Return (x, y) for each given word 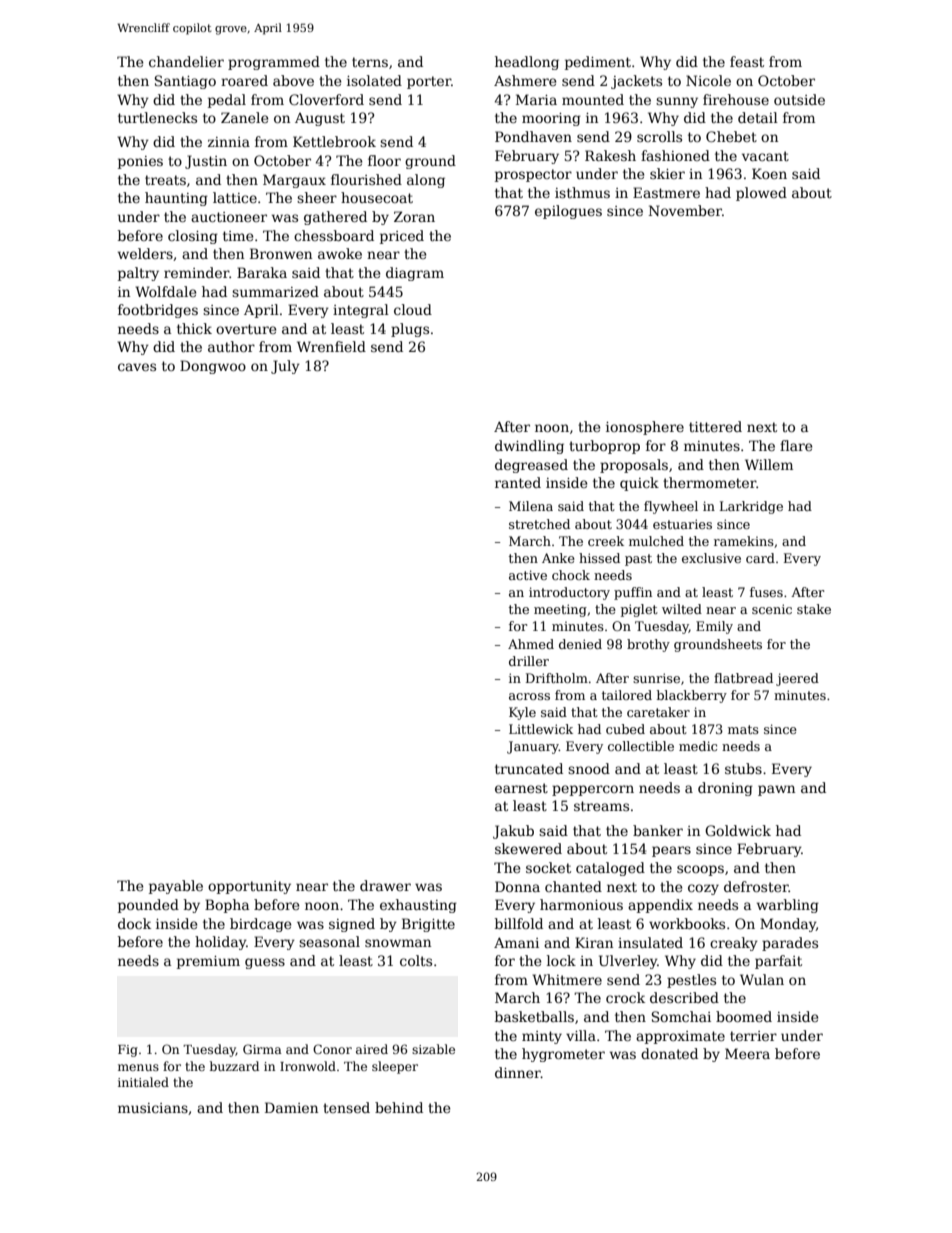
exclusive (711, 558)
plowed (761, 194)
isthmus (582, 192)
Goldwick (738, 830)
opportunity (249, 887)
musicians (153, 1108)
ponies (140, 162)
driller (529, 661)
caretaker (658, 712)
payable (176, 887)
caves (137, 367)
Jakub (513, 832)
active (528, 575)
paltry (138, 274)
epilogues (568, 212)
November (685, 210)
